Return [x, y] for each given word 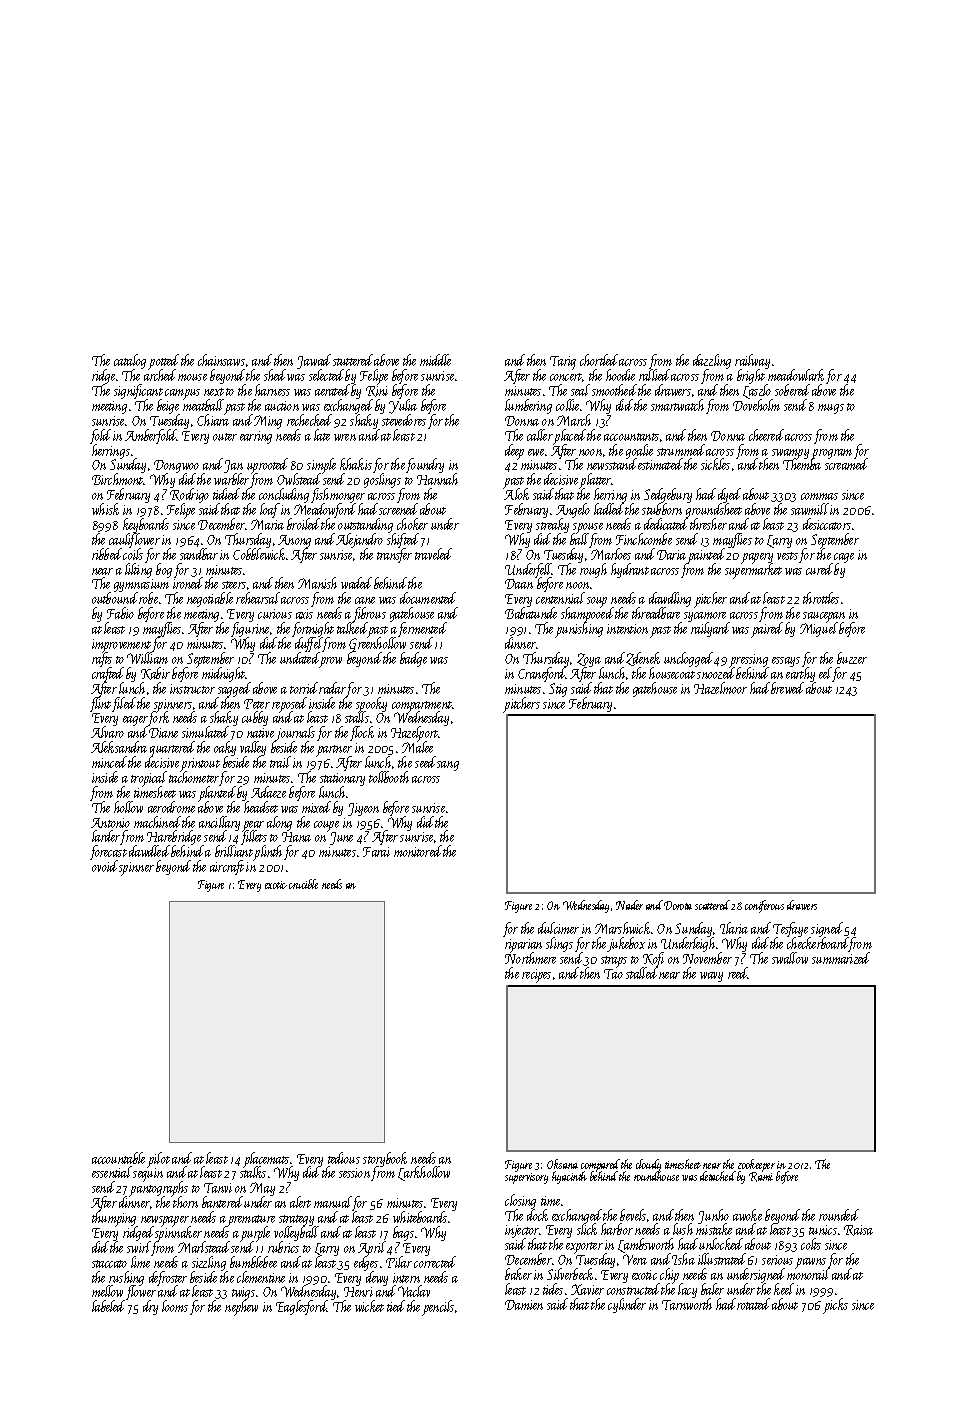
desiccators [827, 524]
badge [413, 659]
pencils [438, 1308]
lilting [138, 570]
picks [835, 1306]
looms [175, 1306]
